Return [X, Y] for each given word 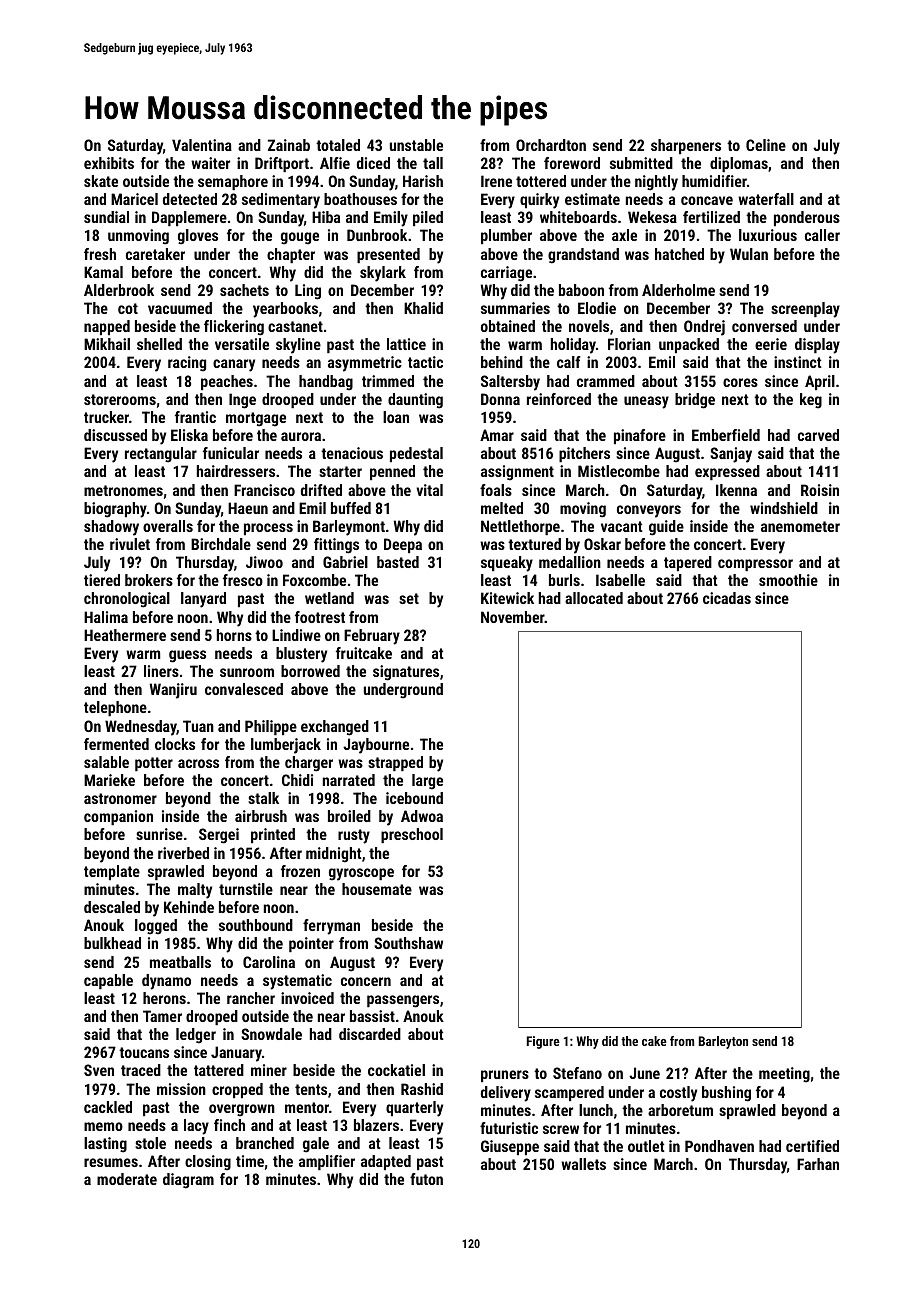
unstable [416, 145]
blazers [376, 1125]
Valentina [202, 145]
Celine [766, 145]
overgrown [242, 1110]
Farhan [818, 1164]
